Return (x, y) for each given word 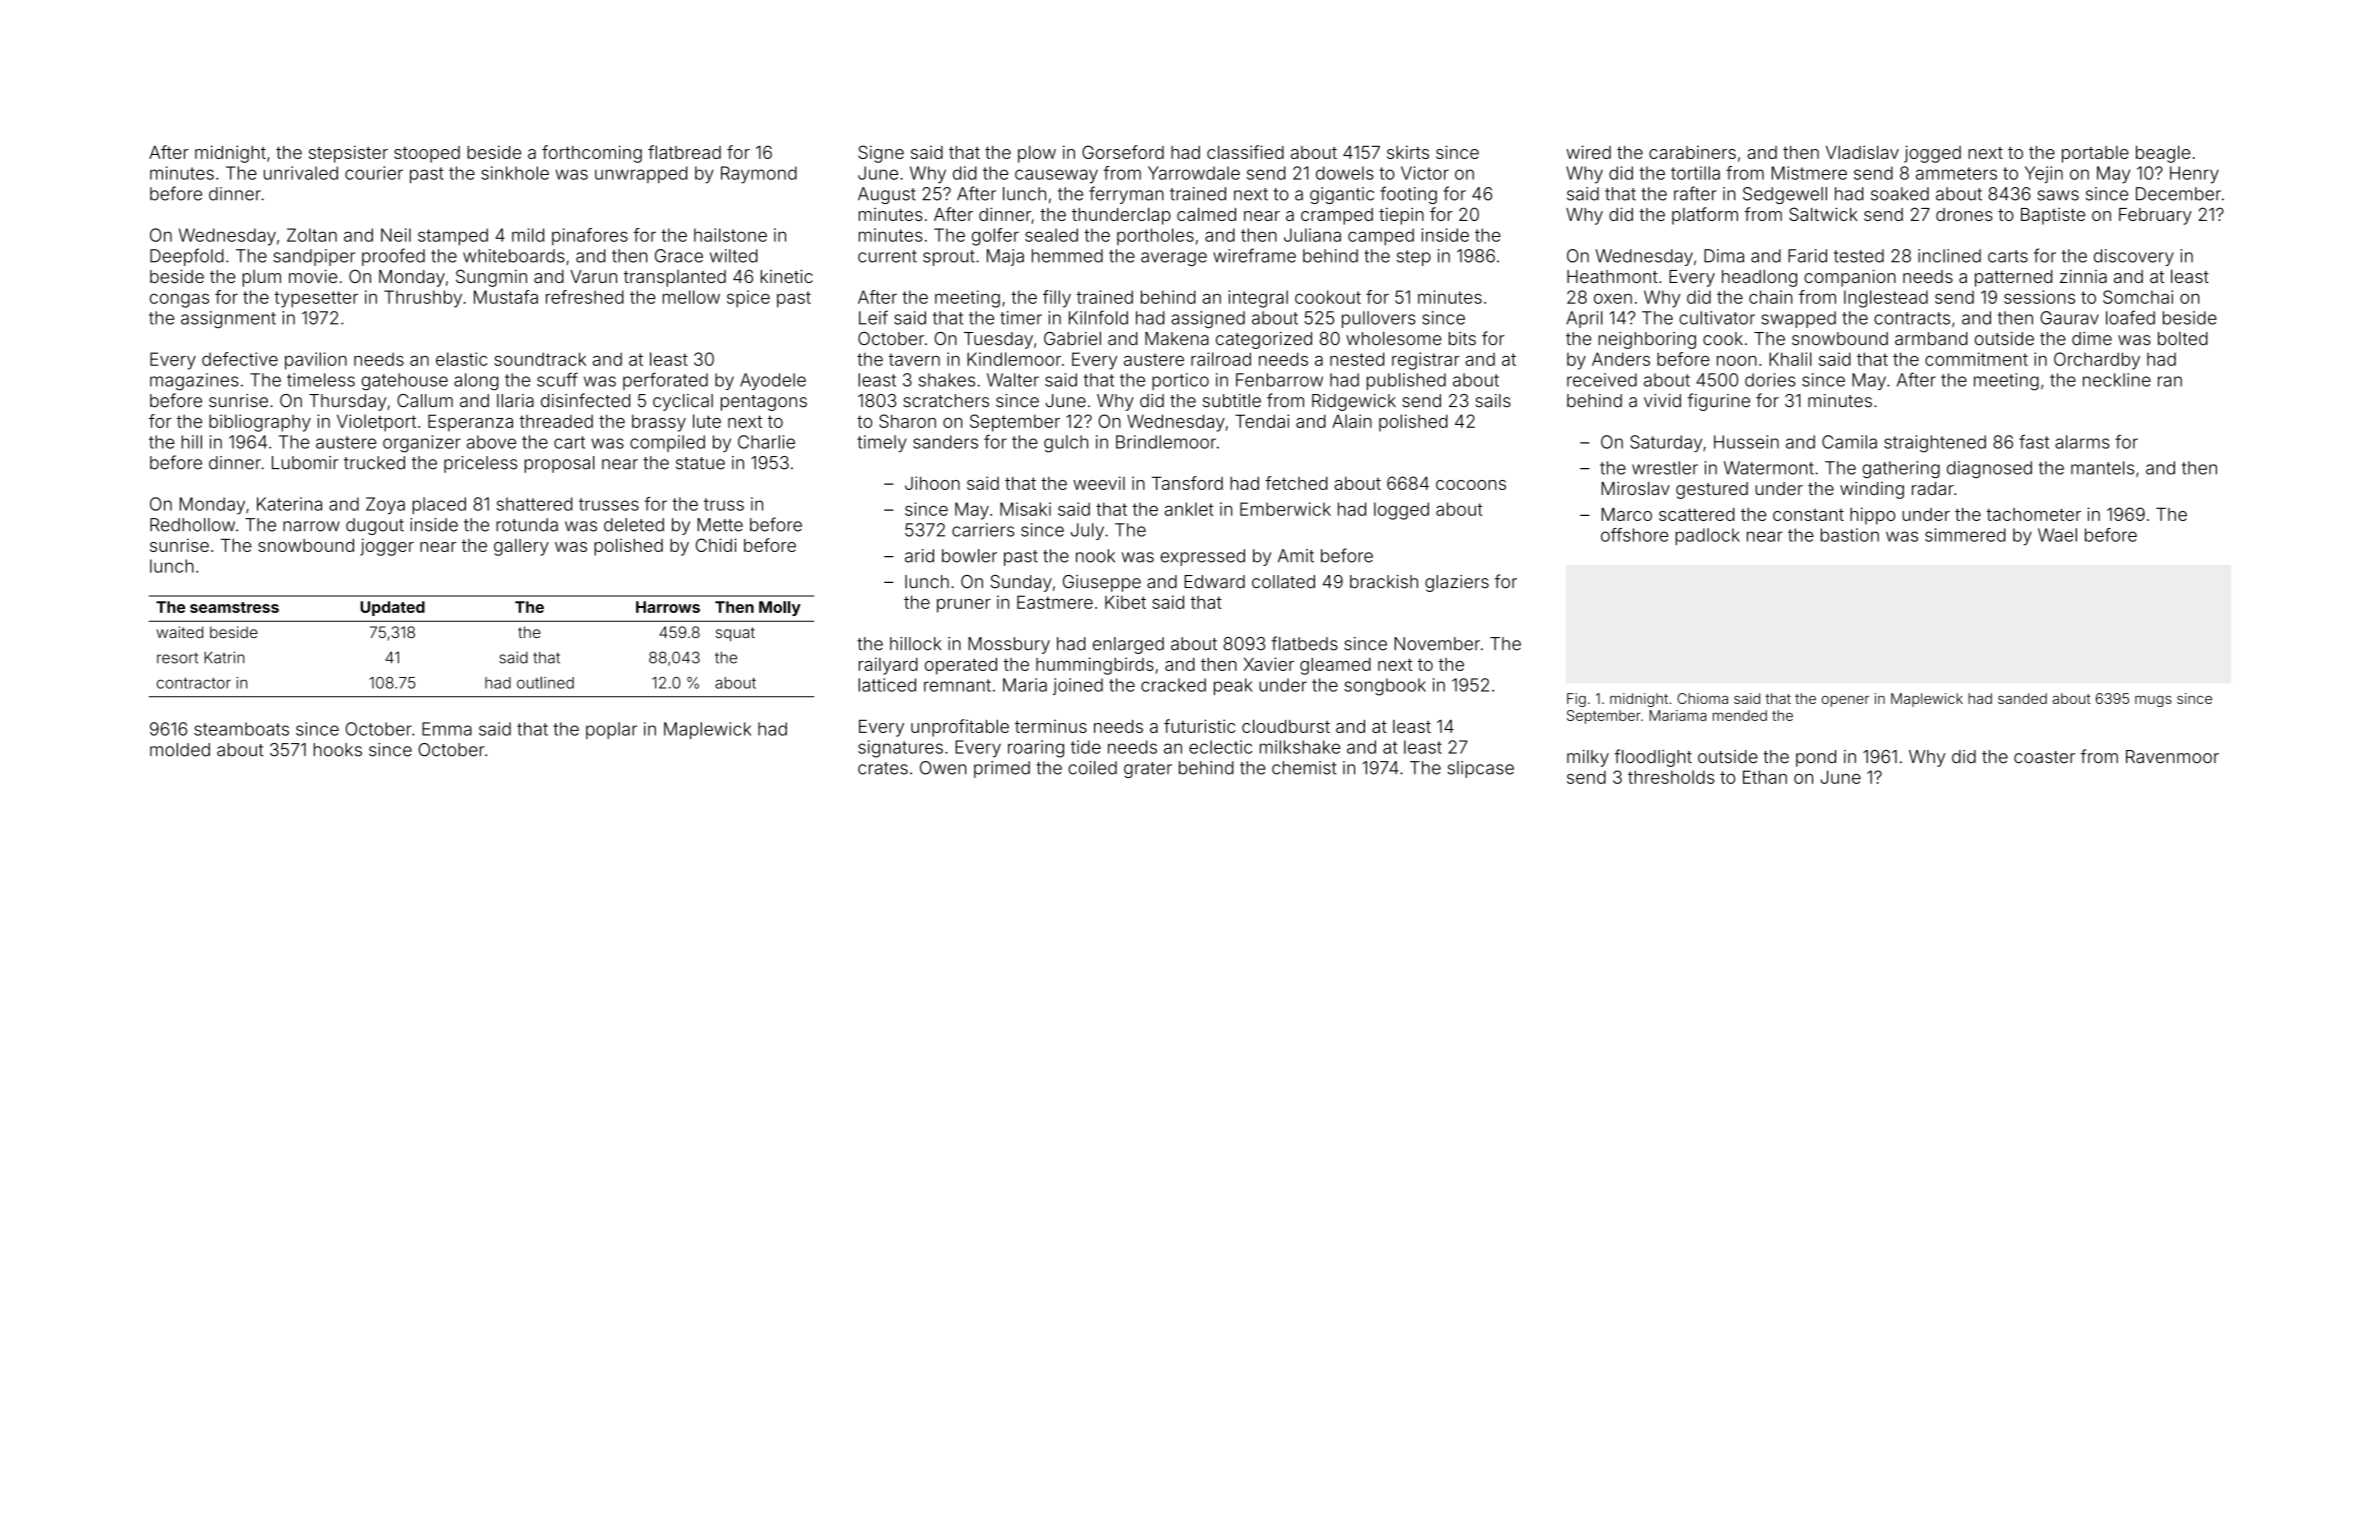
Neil (396, 235)
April (1584, 319)
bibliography (260, 423)
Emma (447, 729)
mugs (2153, 701)
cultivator (1717, 318)
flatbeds (1304, 643)
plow (1037, 154)
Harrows (668, 607)
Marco (1626, 514)
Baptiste (2053, 216)
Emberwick (1285, 509)
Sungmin (491, 278)
